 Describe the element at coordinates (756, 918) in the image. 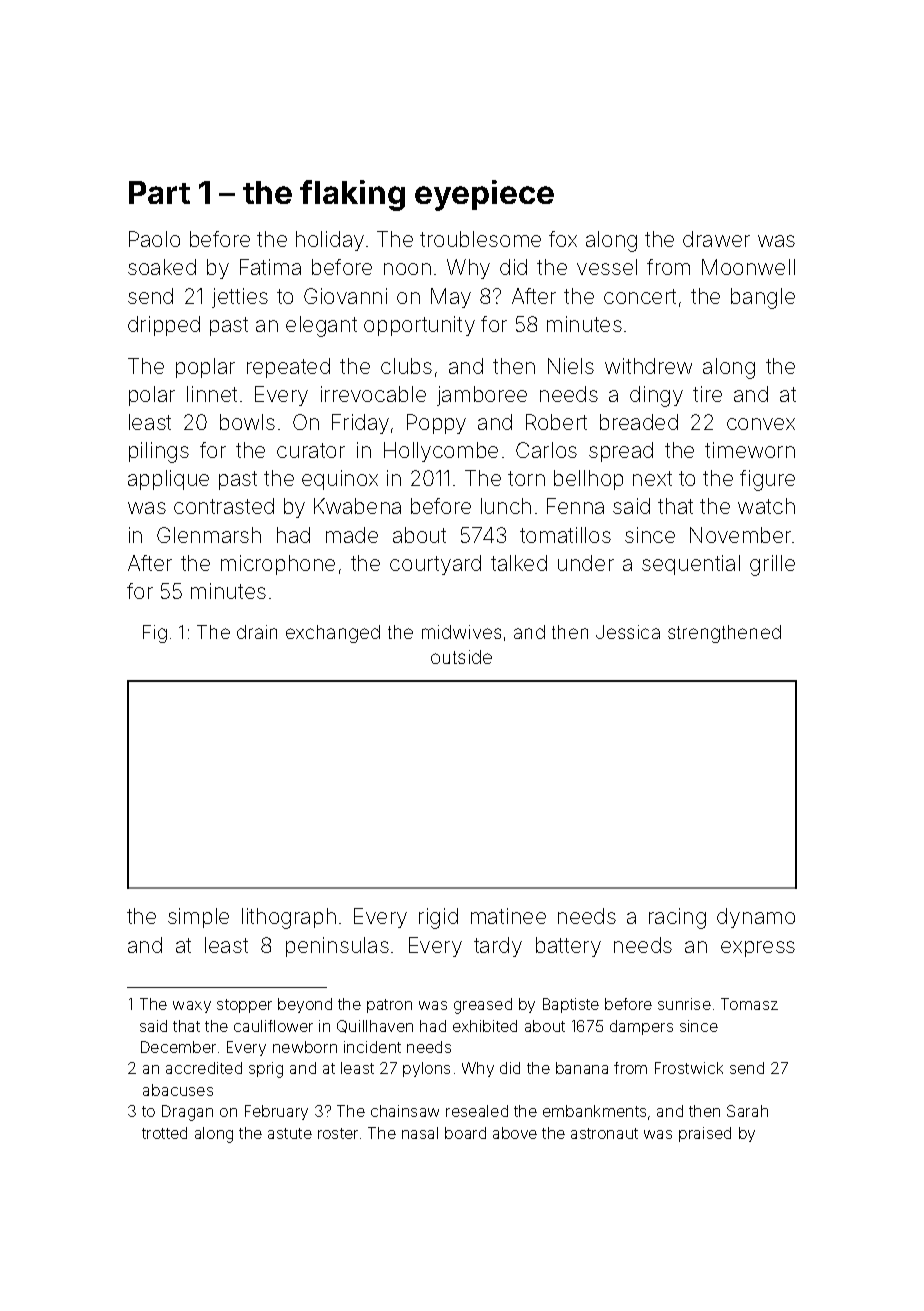

I see `dynamo` at that location.
